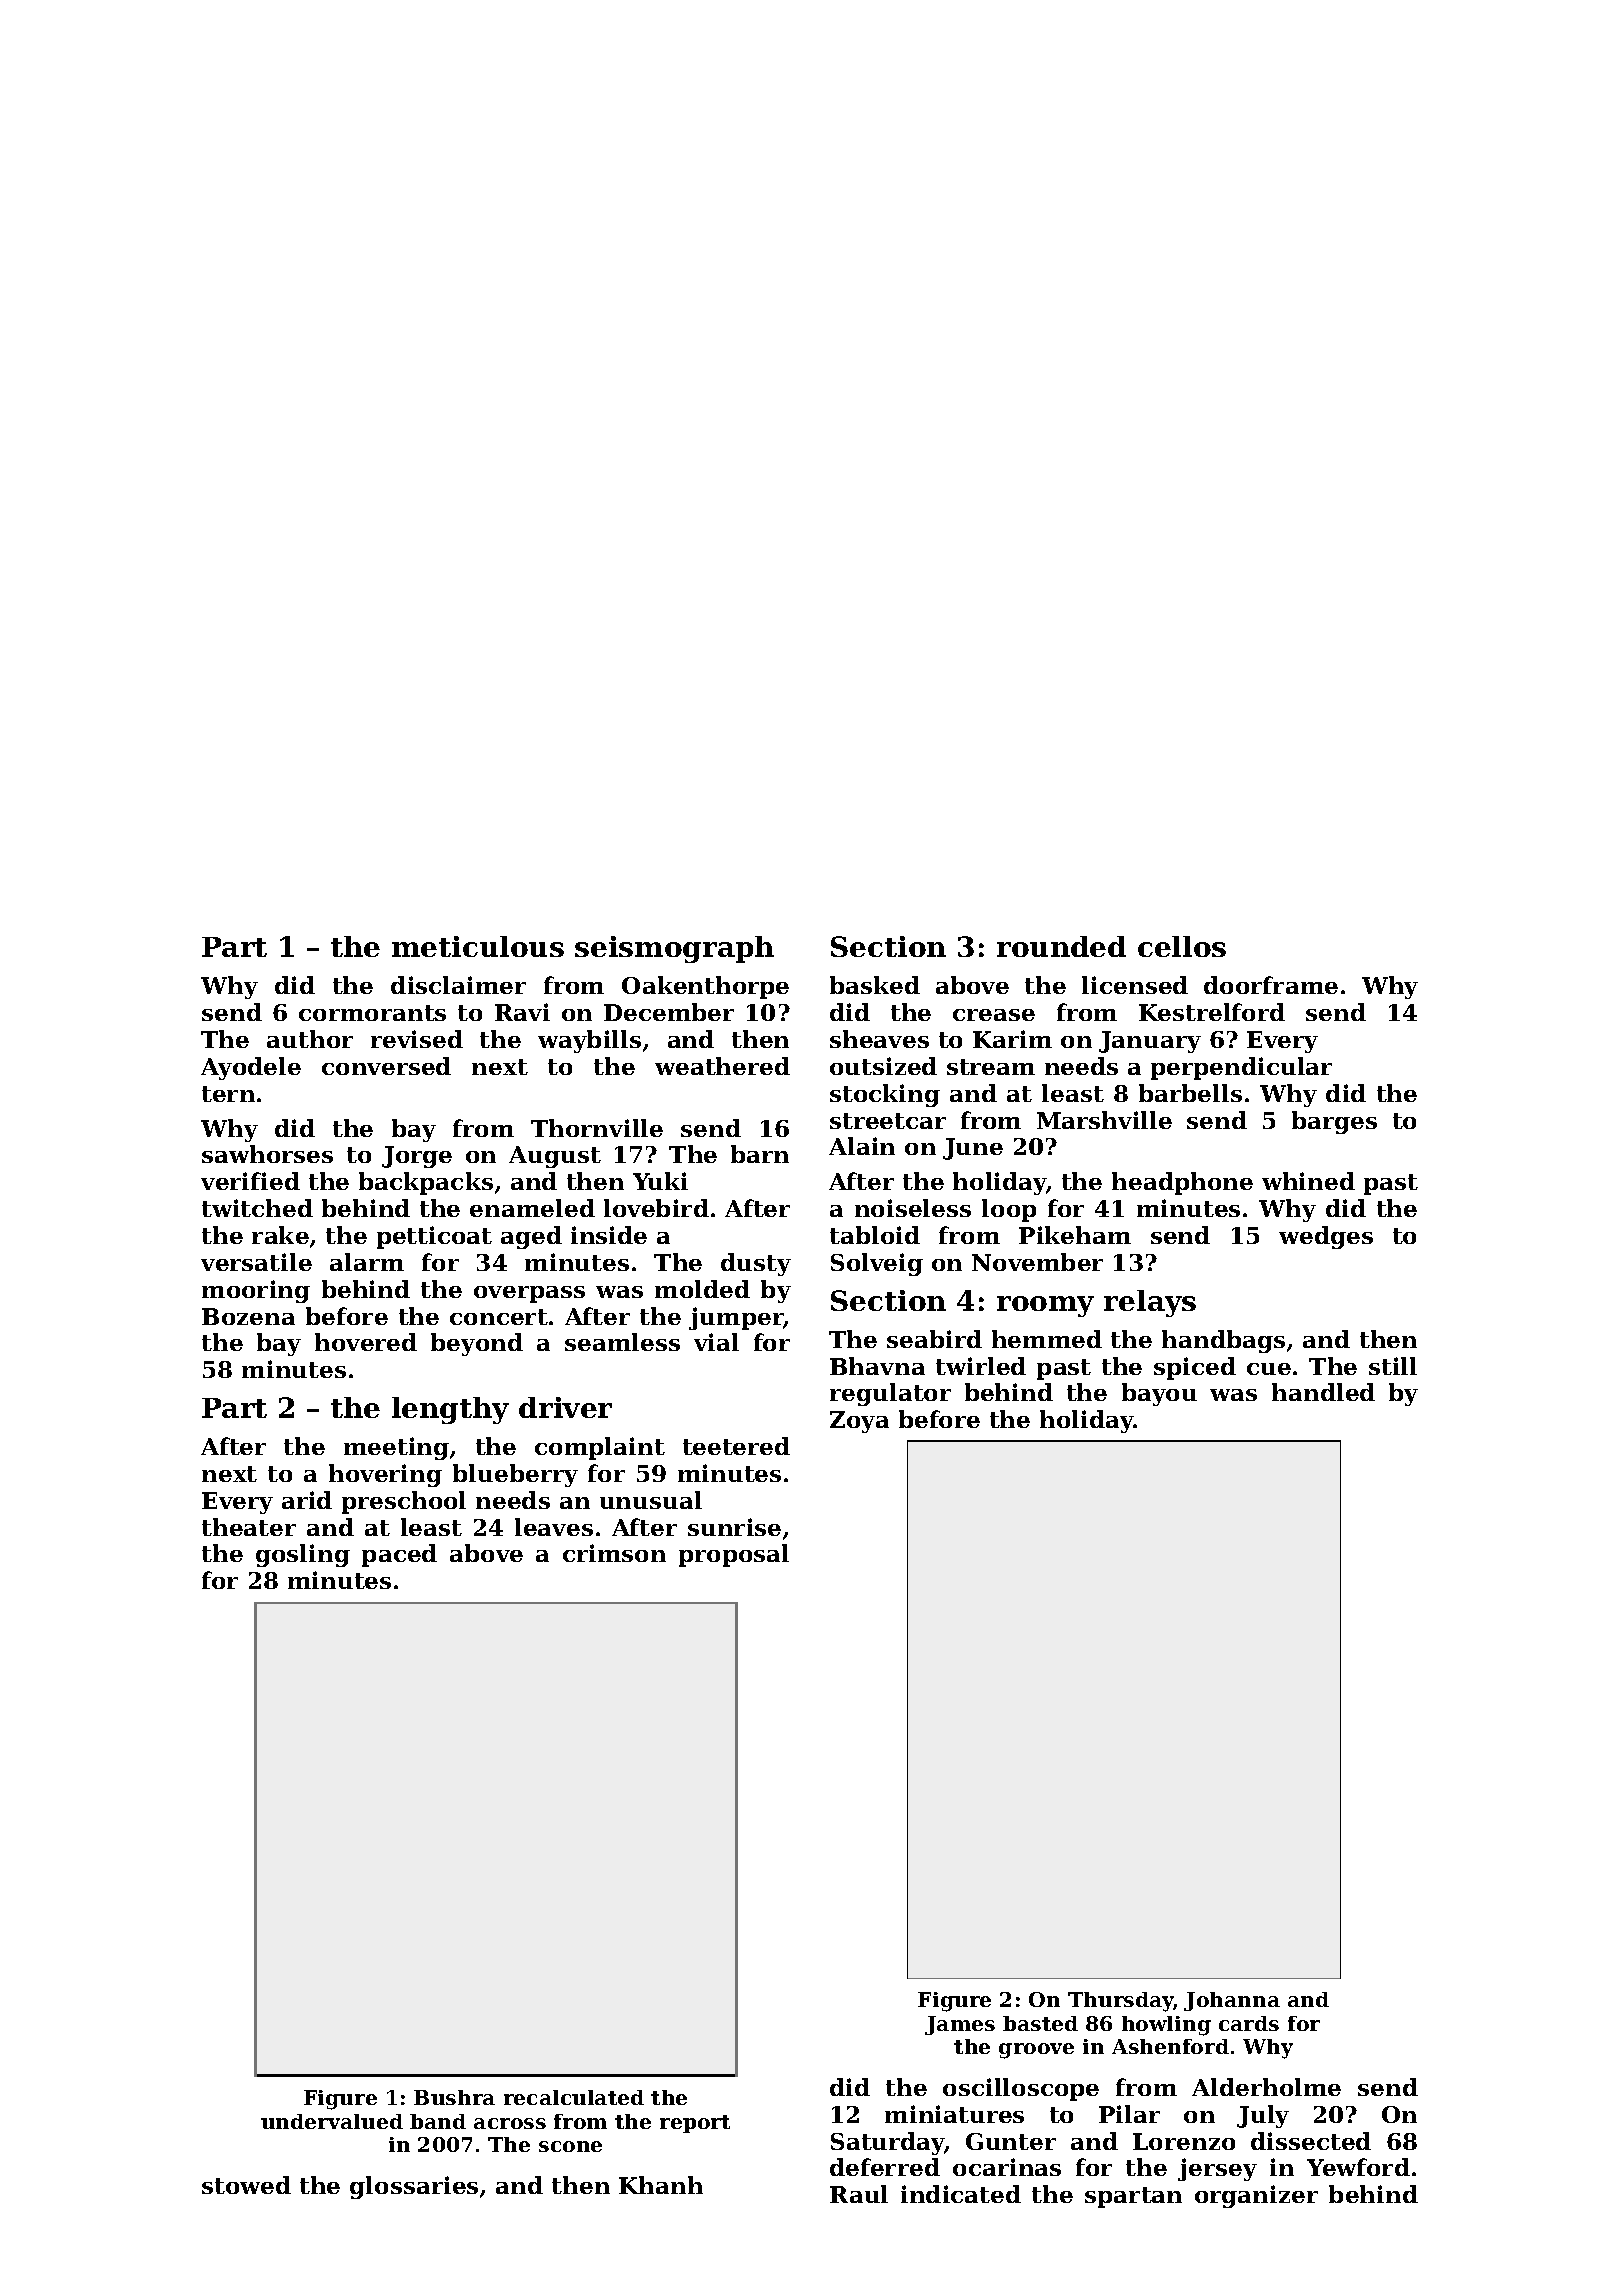  Describe the element at coordinates (246, 2185) in the screenshot. I see `stowed` at that location.
